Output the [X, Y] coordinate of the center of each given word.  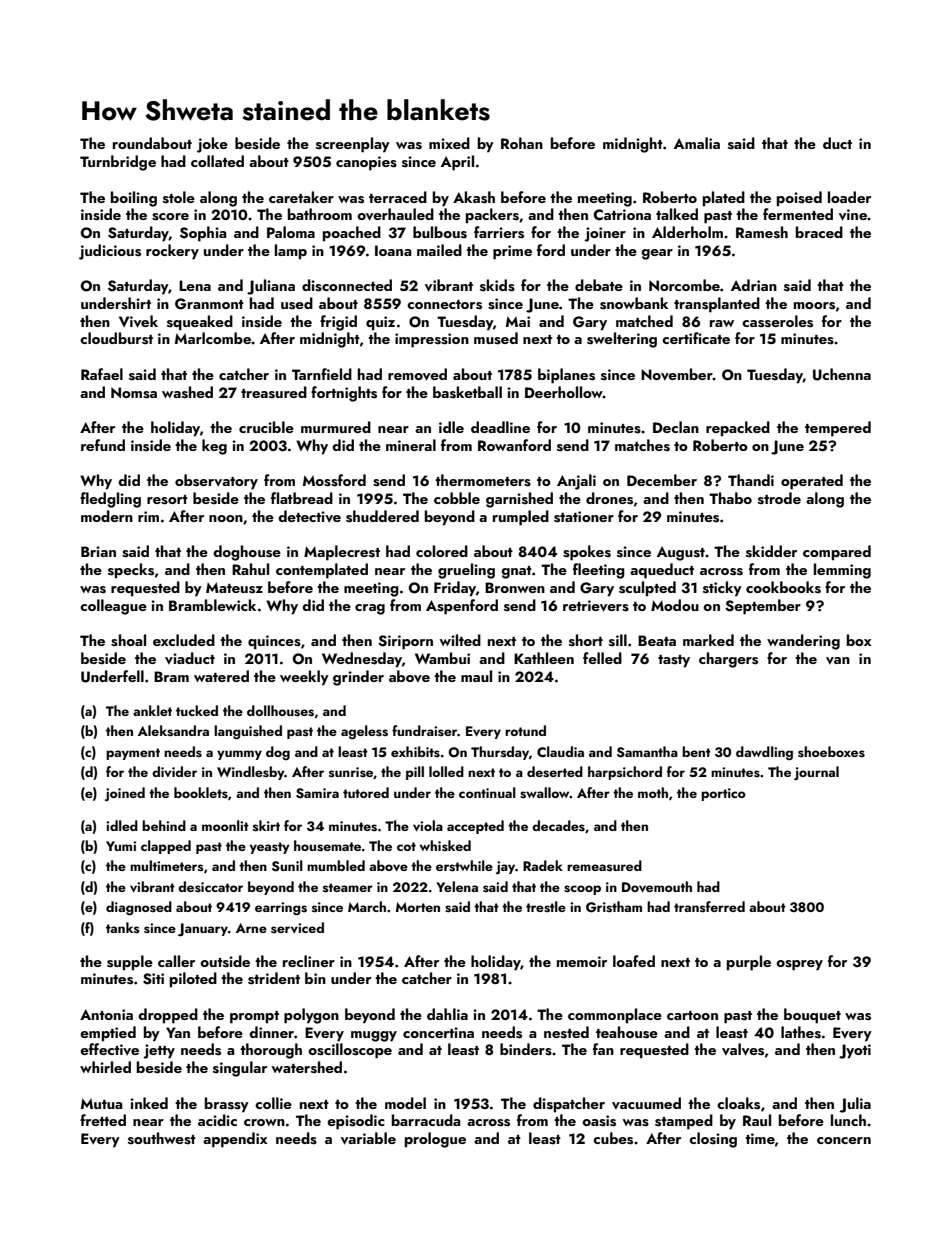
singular [240, 1069]
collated [217, 161]
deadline [500, 427]
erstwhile [464, 866]
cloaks [738, 1103]
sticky [722, 589]
